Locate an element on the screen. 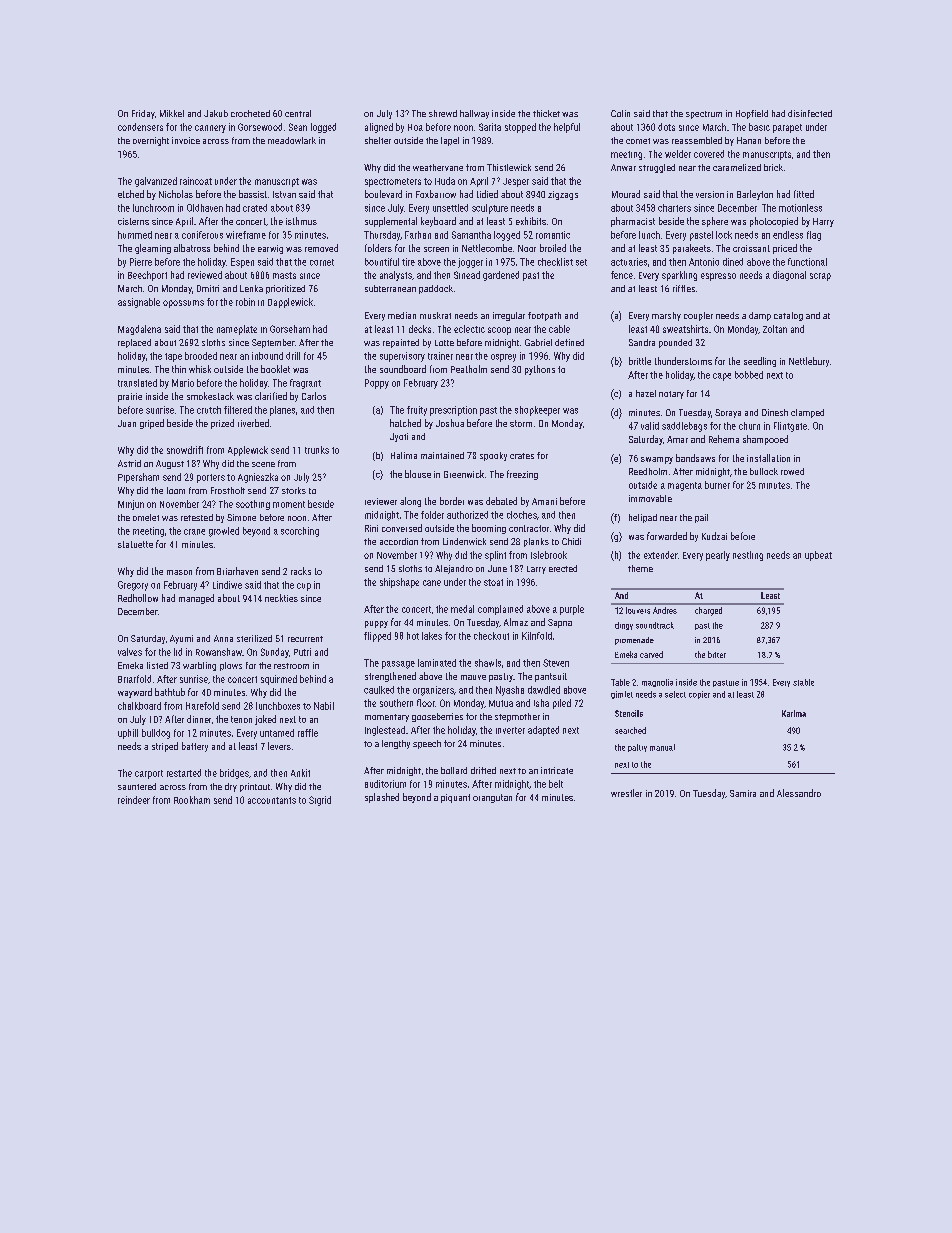 The height and width of the screenshot is (1233, 952). shawls is located at coordinates (488, 663).
